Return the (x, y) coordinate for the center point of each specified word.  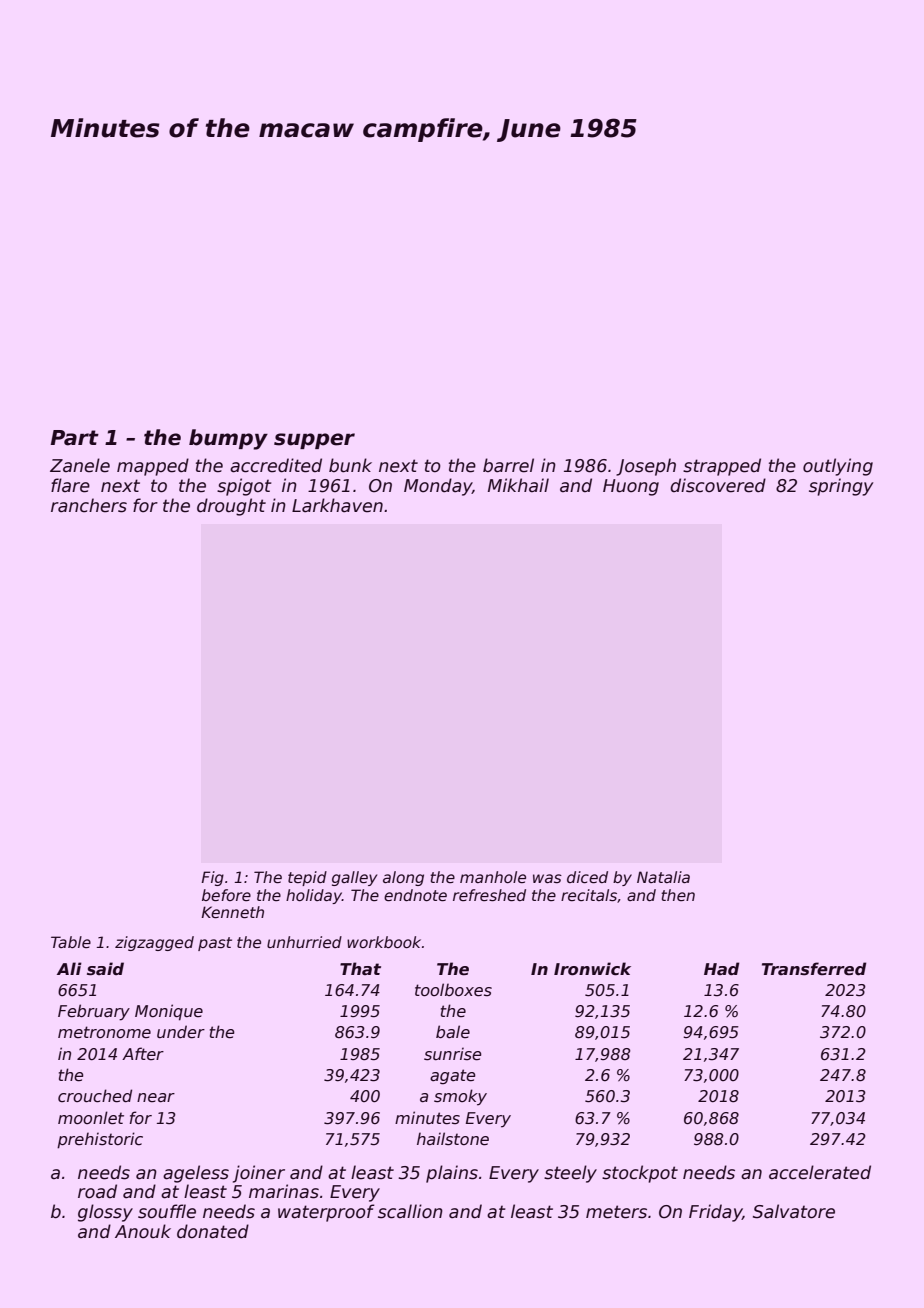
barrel (508, 465)
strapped (722, 467)
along (403, 878)
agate (453, 1077)
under (181, 1032)
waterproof (326, 1213)
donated (213, 1231)
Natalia (663, 877)
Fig (212, 878)
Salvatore (794, 1211)
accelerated (820, 1172)
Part (75, 438)
